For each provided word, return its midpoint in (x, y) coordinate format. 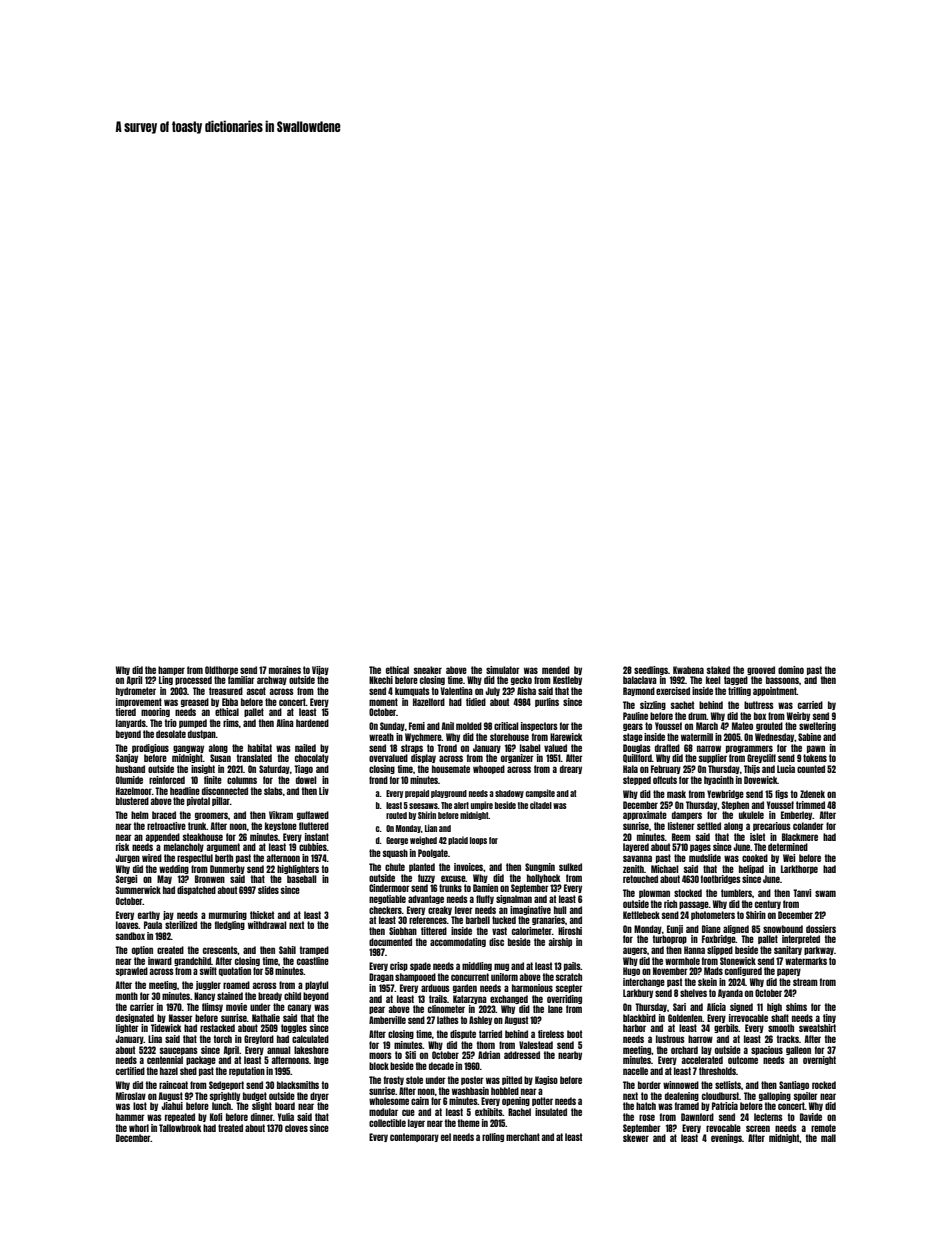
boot (574, 1034)
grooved (761, 670)
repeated (180, 1117)
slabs (273, 791)
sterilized (181, 925)
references (428, 920)
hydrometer (136, 691)
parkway (819, 950)
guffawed (313, 815)
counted (811, 769)
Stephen (735, 805)
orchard (684, 1050)
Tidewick (166, 1028)
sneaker (428, 670)
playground (449, 794)
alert (461, 805)
